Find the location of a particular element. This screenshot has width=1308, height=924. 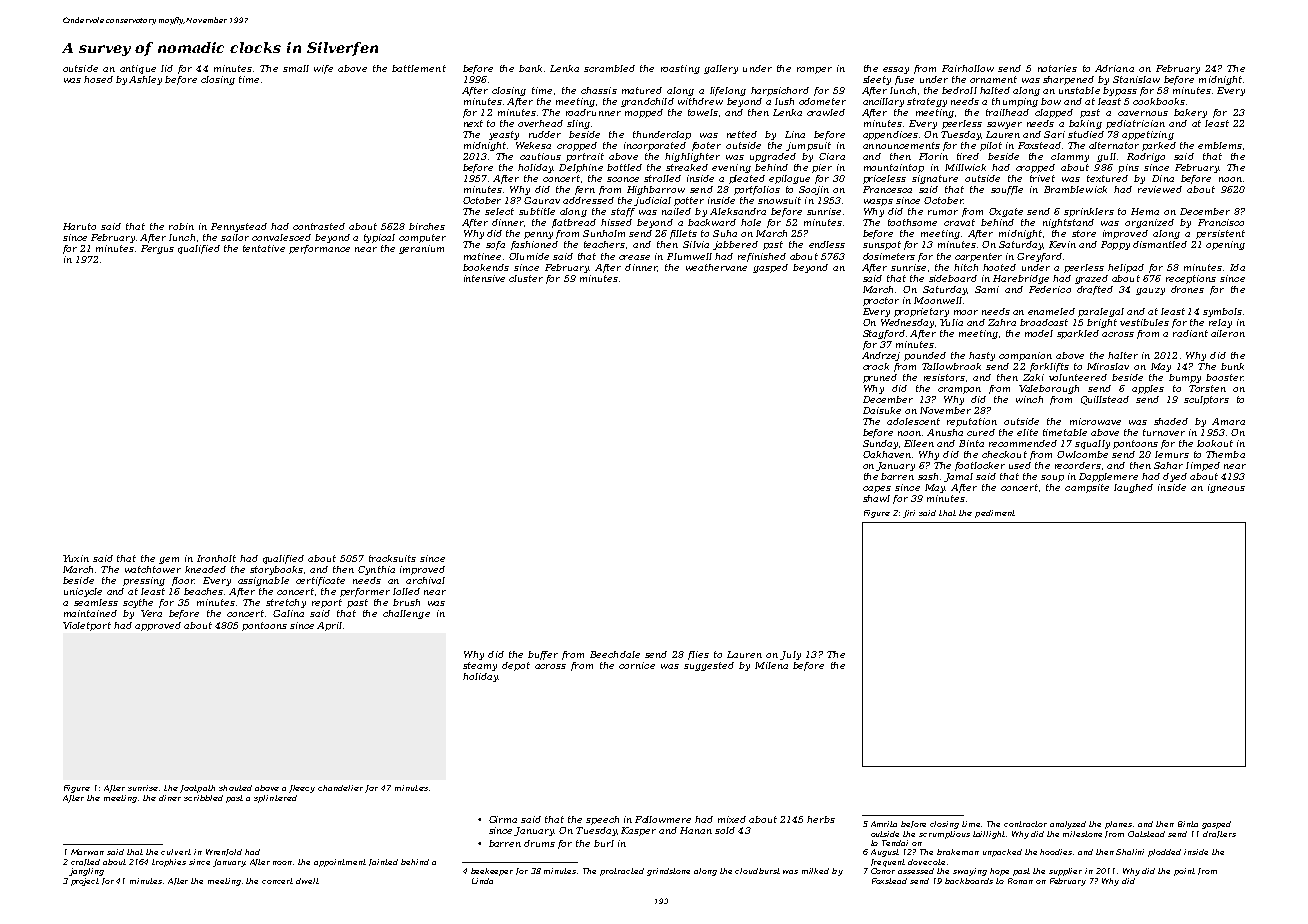

beekeeper is located at coordinates (492, 872).
